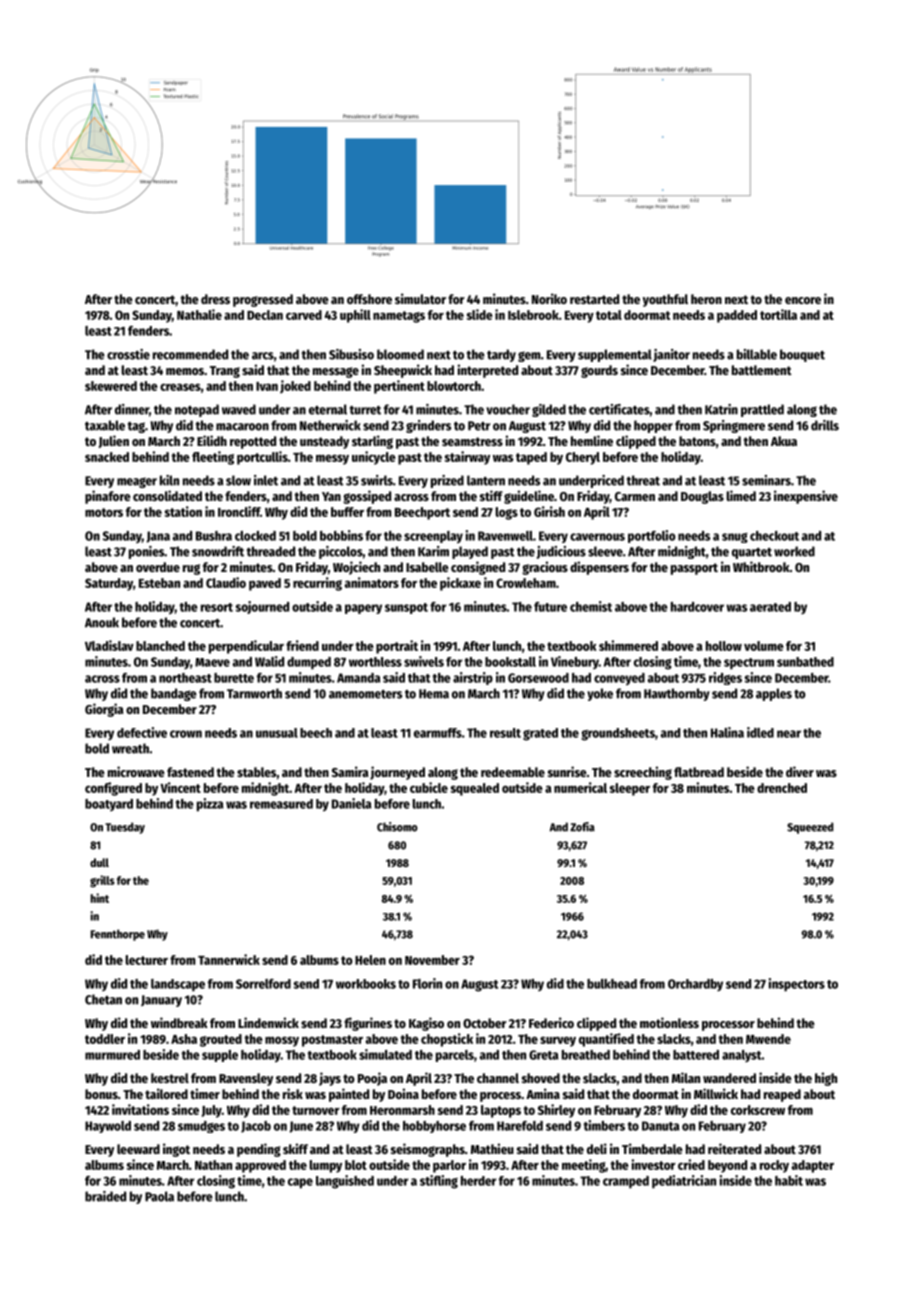 This screenshot has width=924, height=1308. What do you see at coordinates (661, 1126) in the screenshot?
I see `Danuta` at bounding box center [661, 1126].
